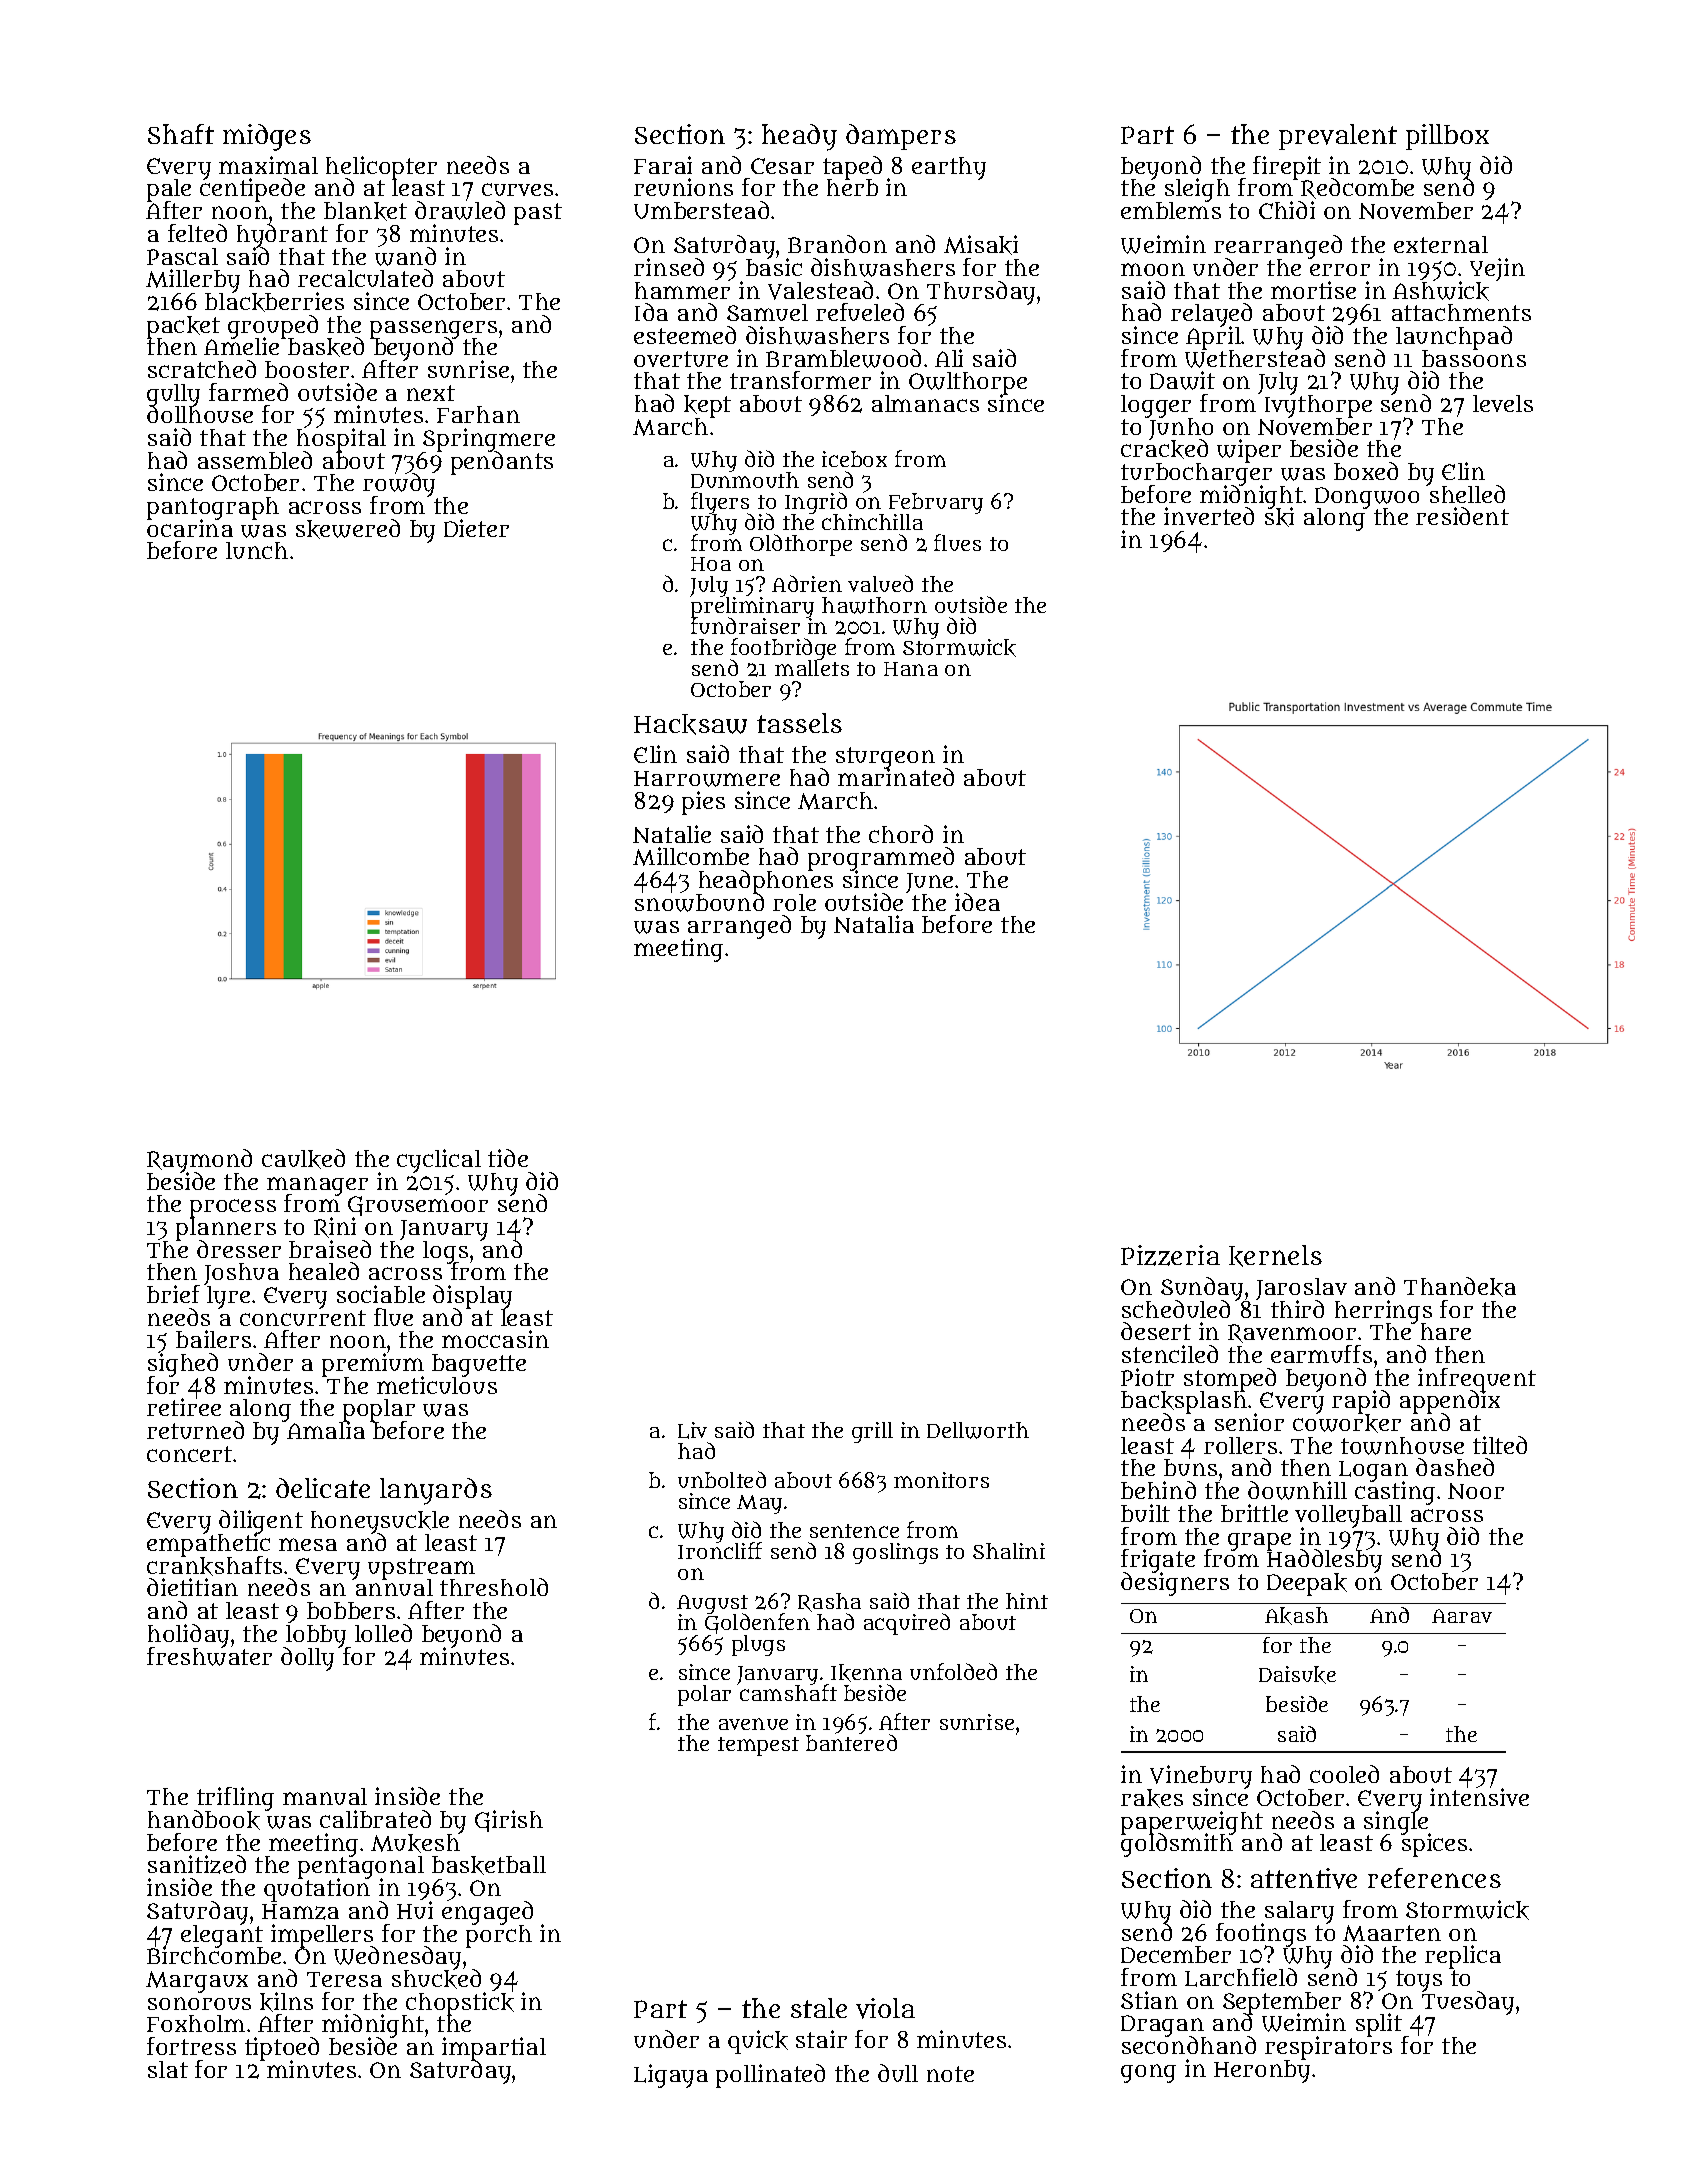 This image has width=1683, height=2178. Describe the element at coordinates (188, 1636) in the image. I see `holiday` at that location.
